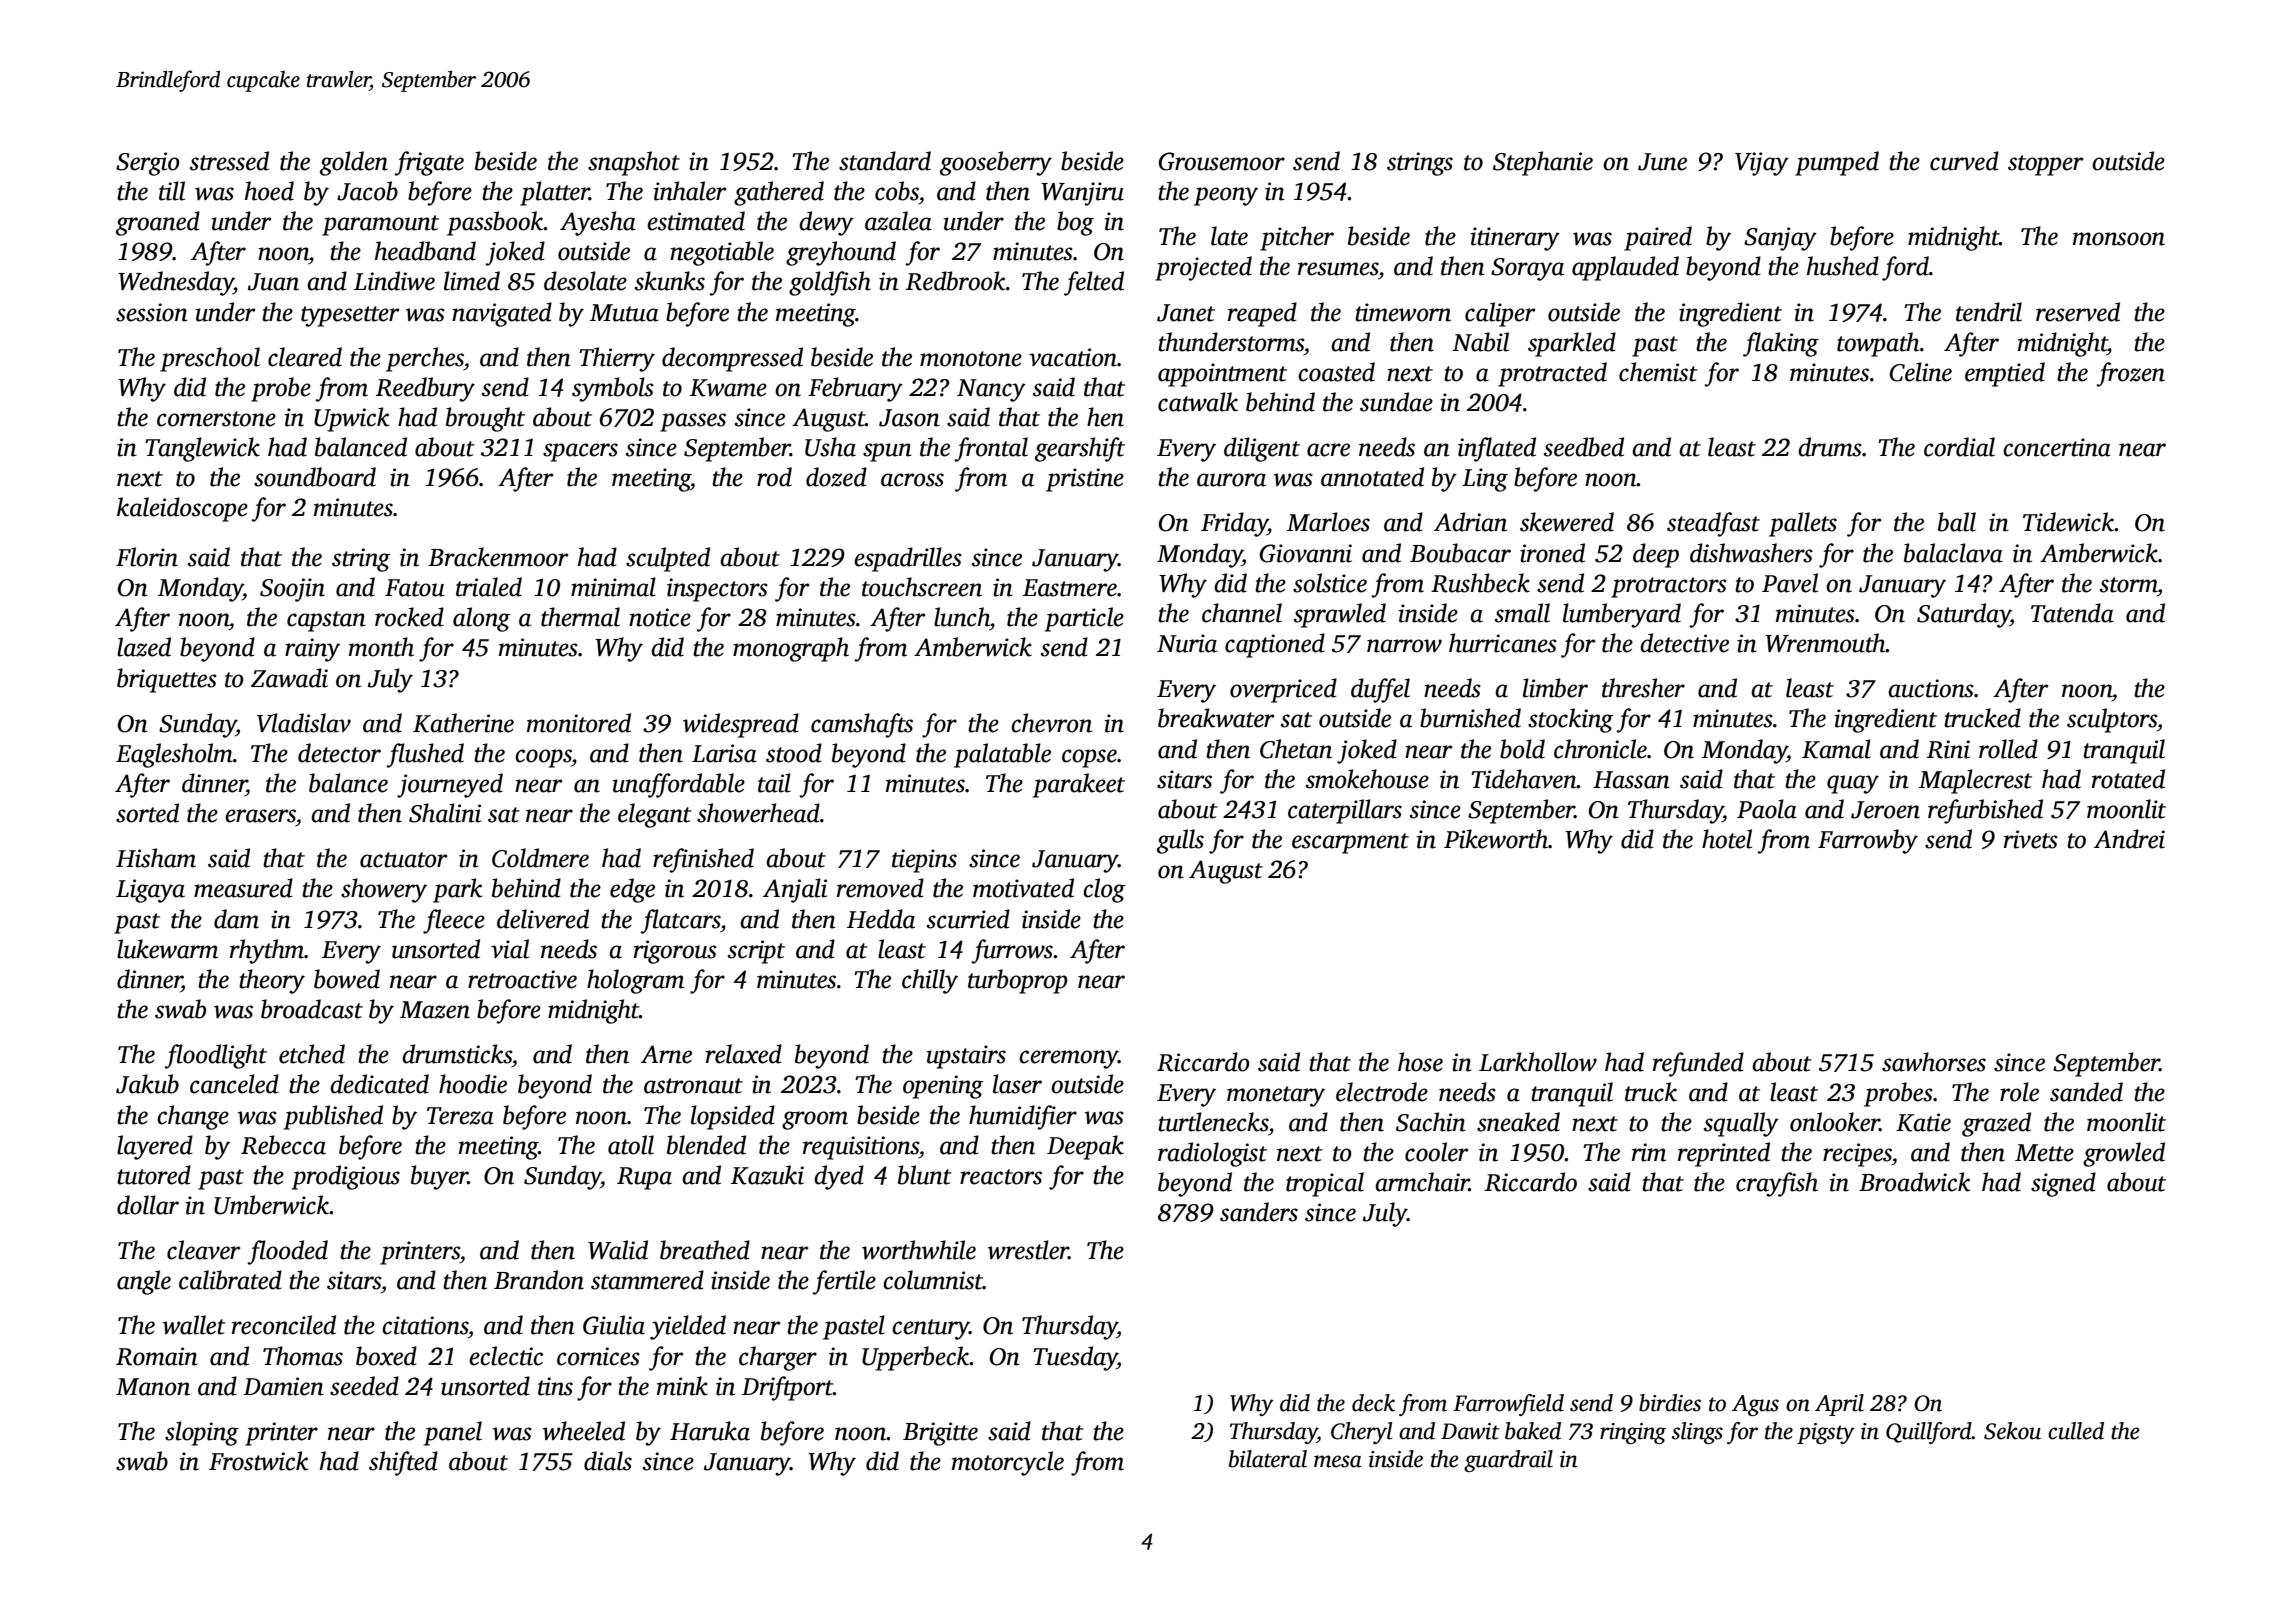  What do you see at coordinates (2063, 1184) in the screenshot?
I see `signed` at bounding box center [2063, 1184].
